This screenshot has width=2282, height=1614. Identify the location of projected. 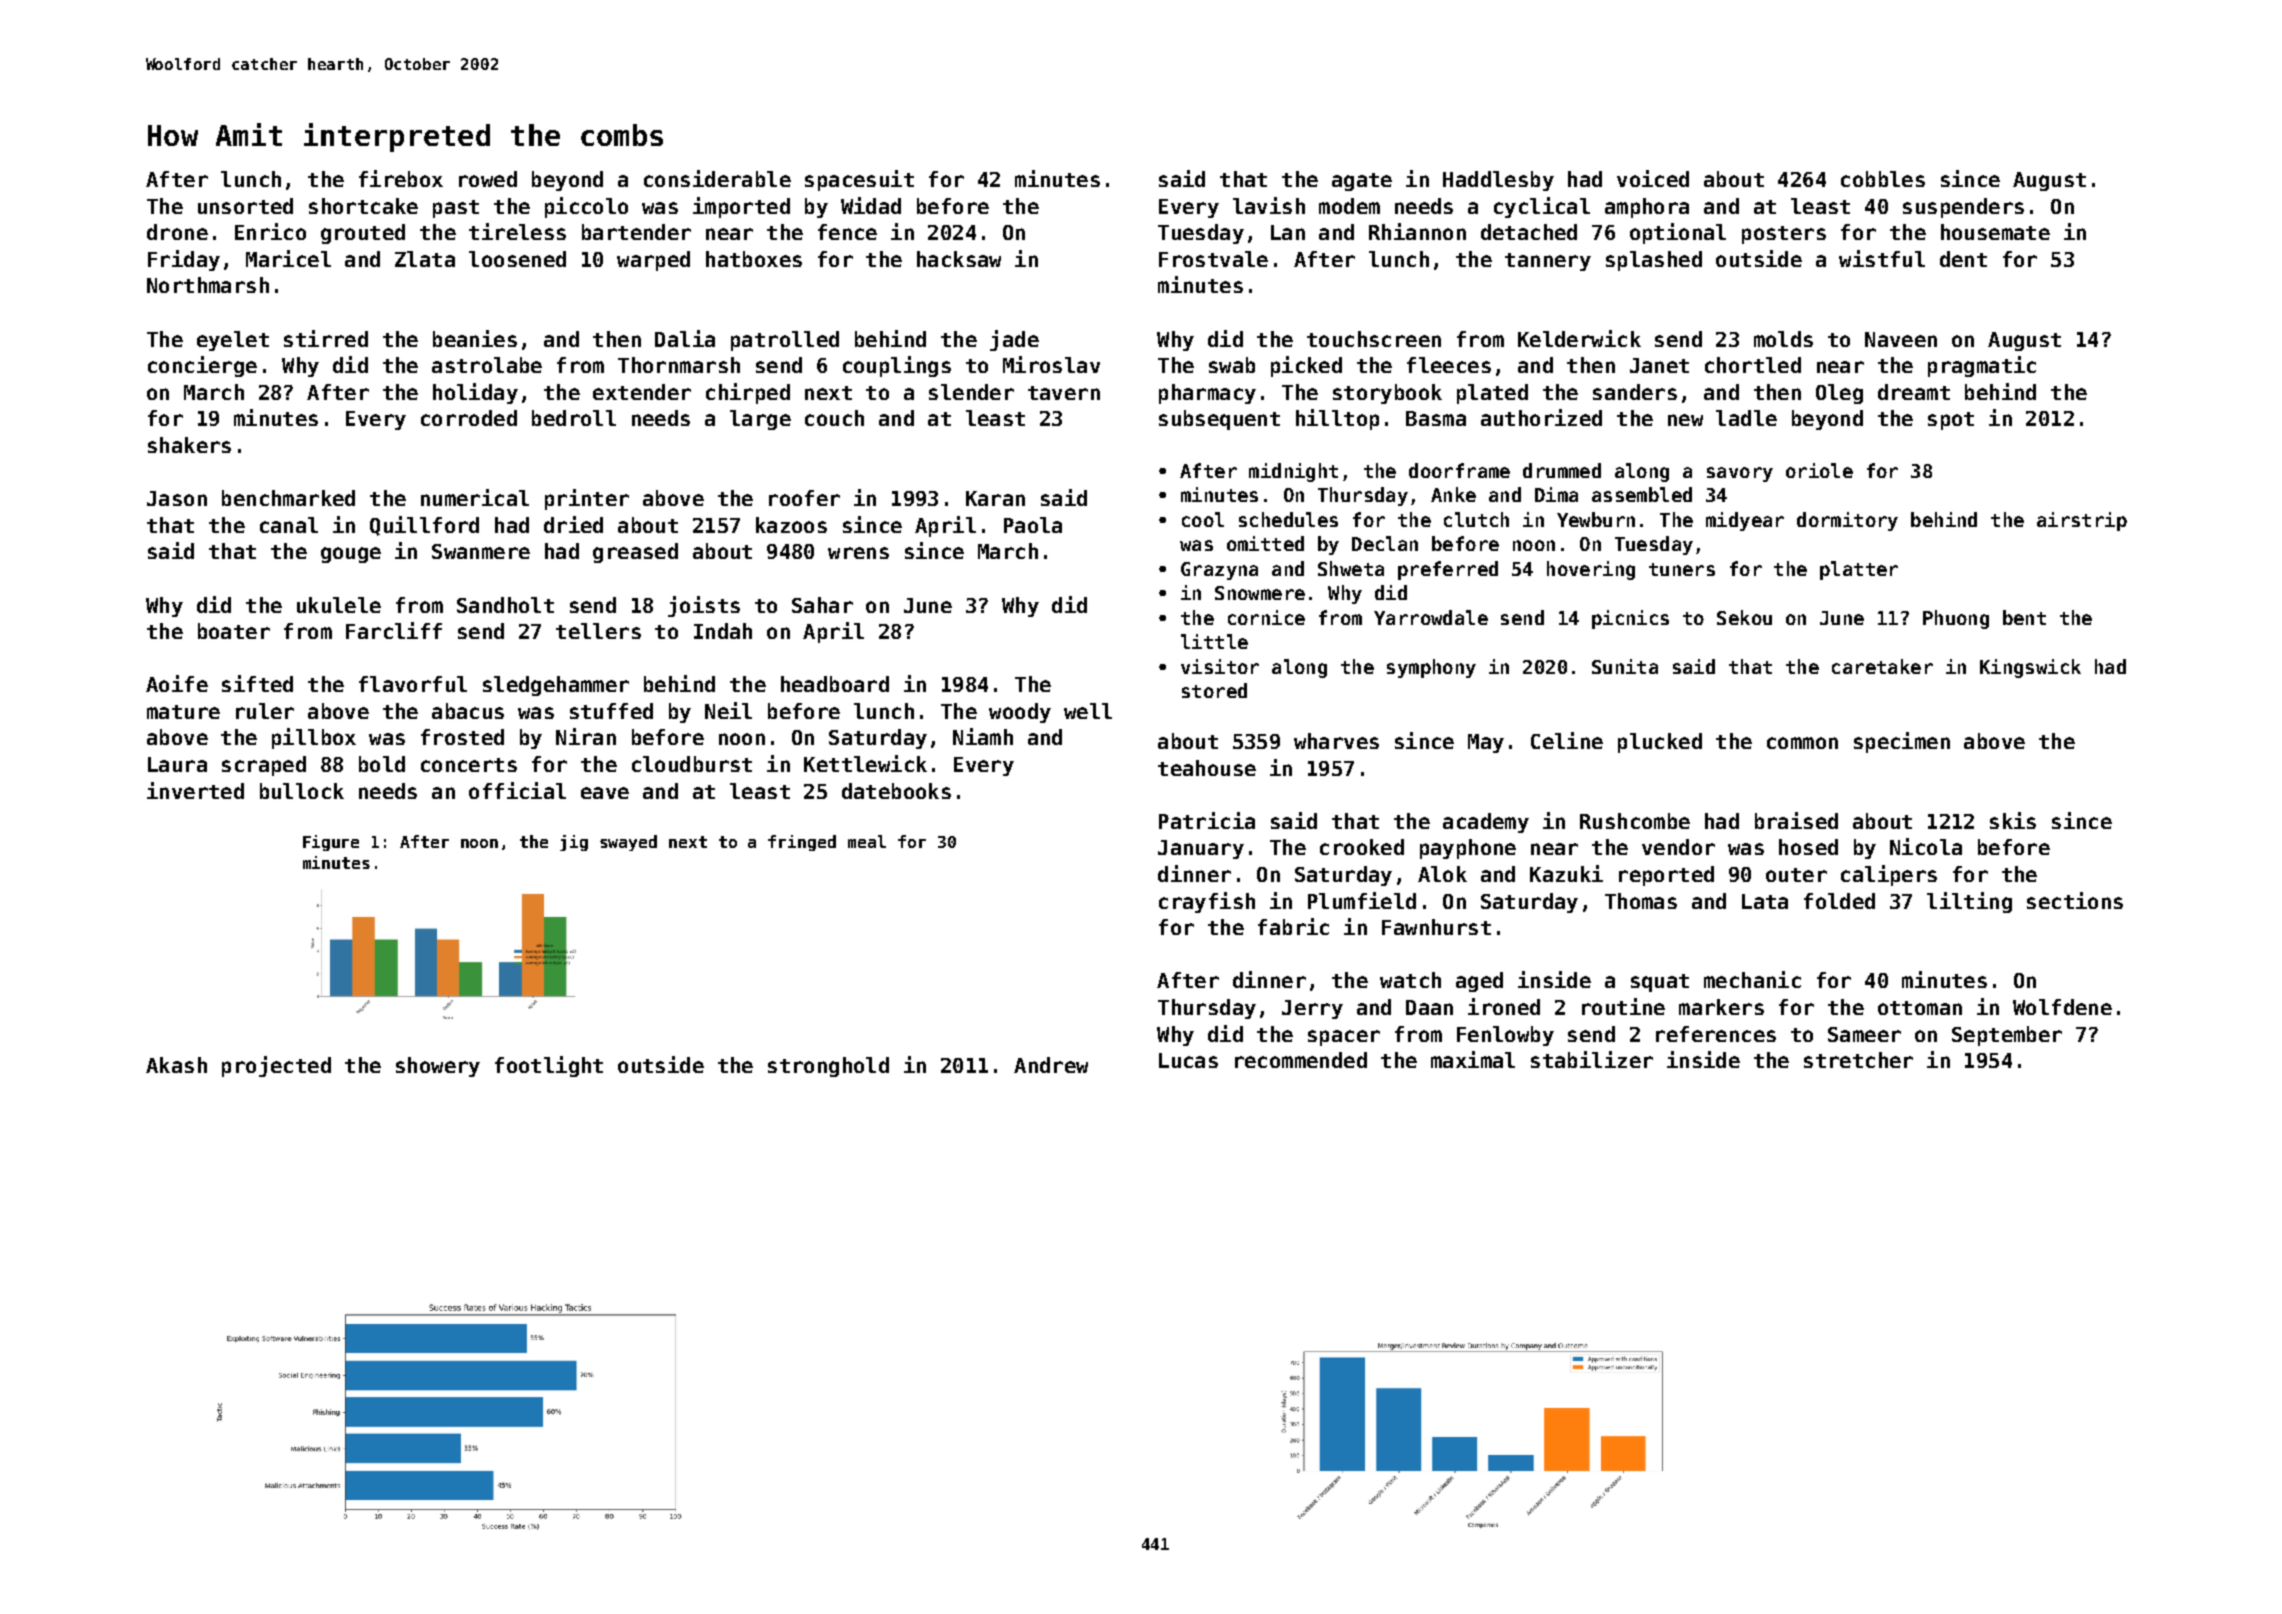
(276, 1066).
